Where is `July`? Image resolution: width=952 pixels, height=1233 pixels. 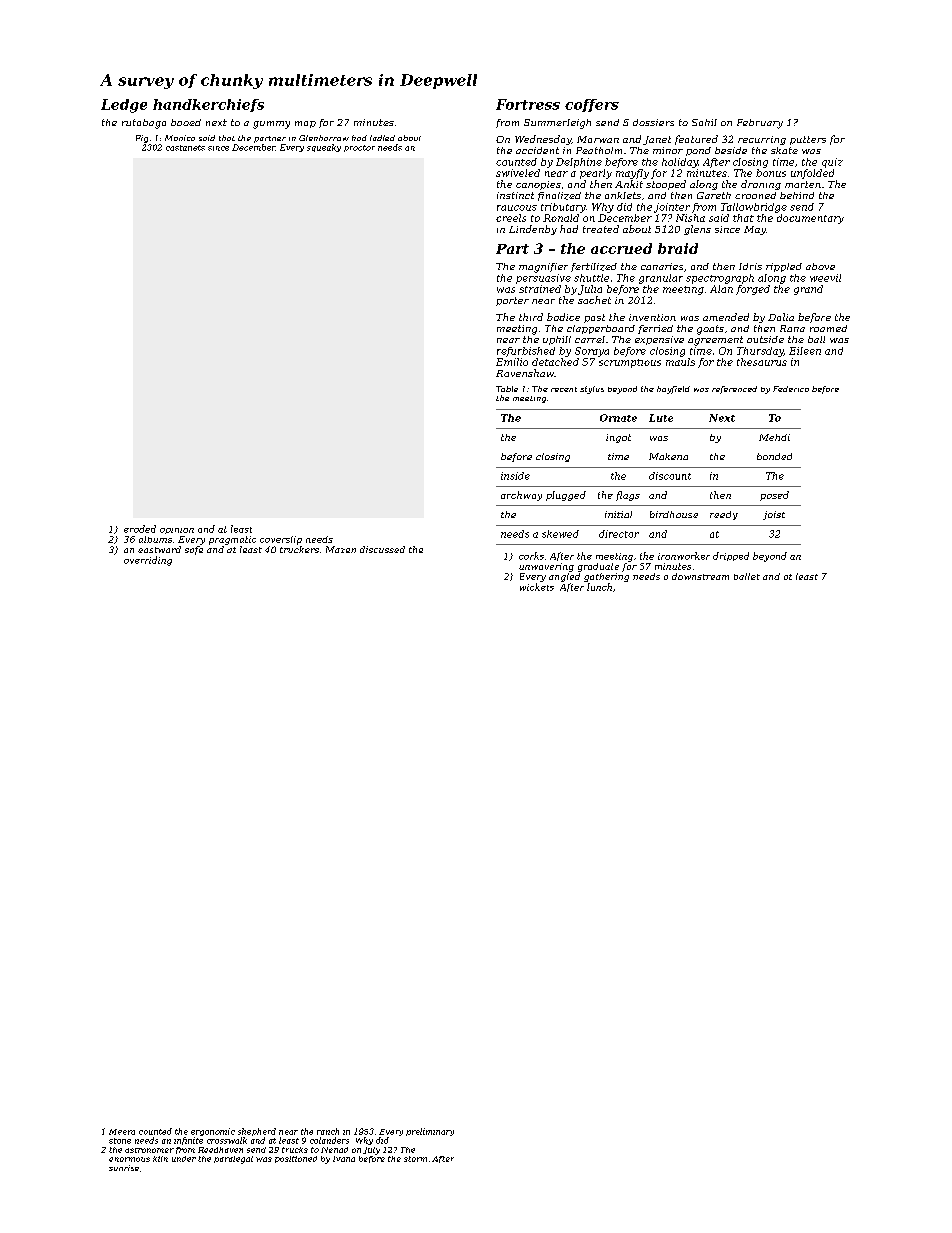
July is located at coordinates (371, 1151).
